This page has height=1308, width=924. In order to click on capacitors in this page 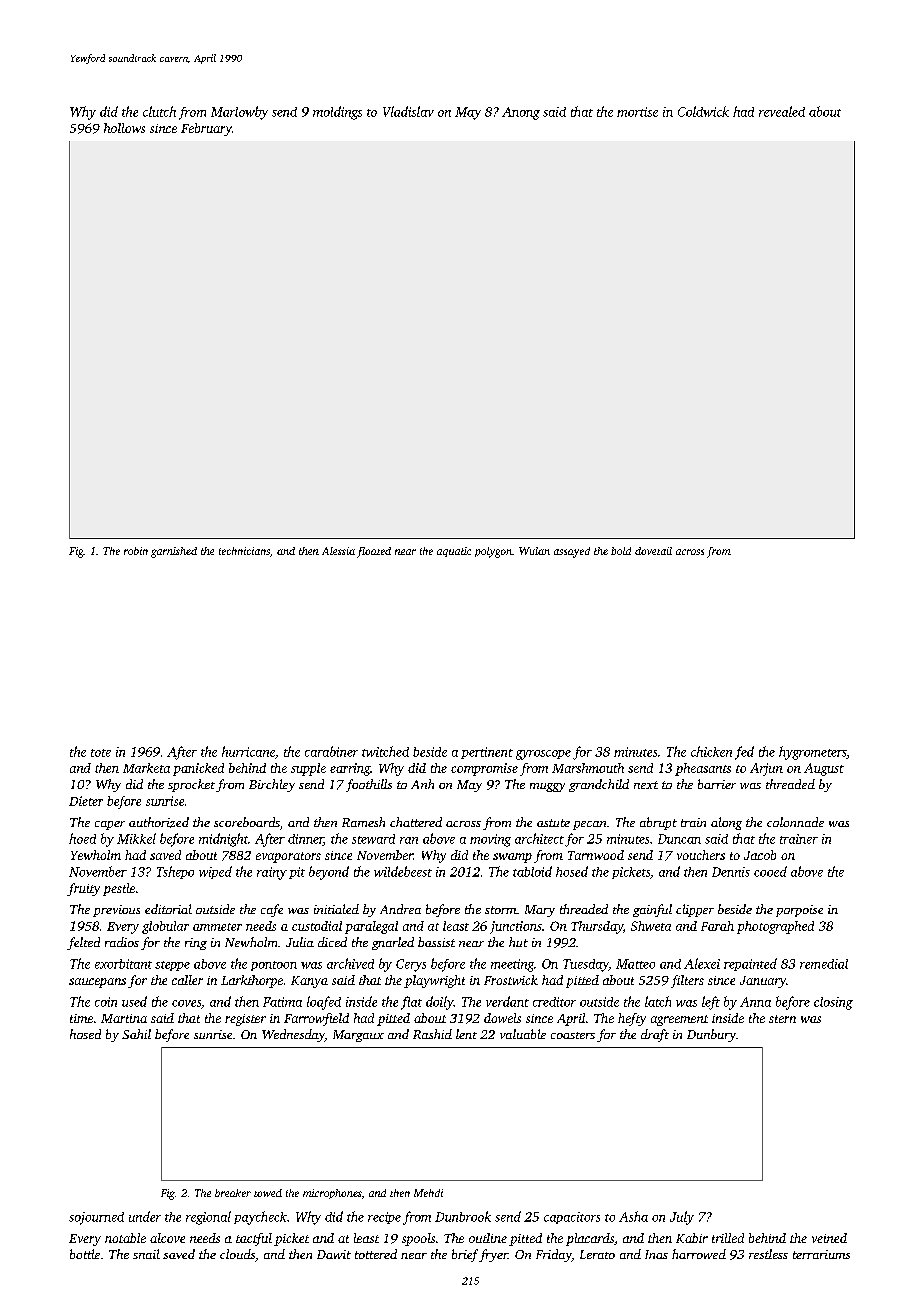, I will do `click(572, 1218)`.
